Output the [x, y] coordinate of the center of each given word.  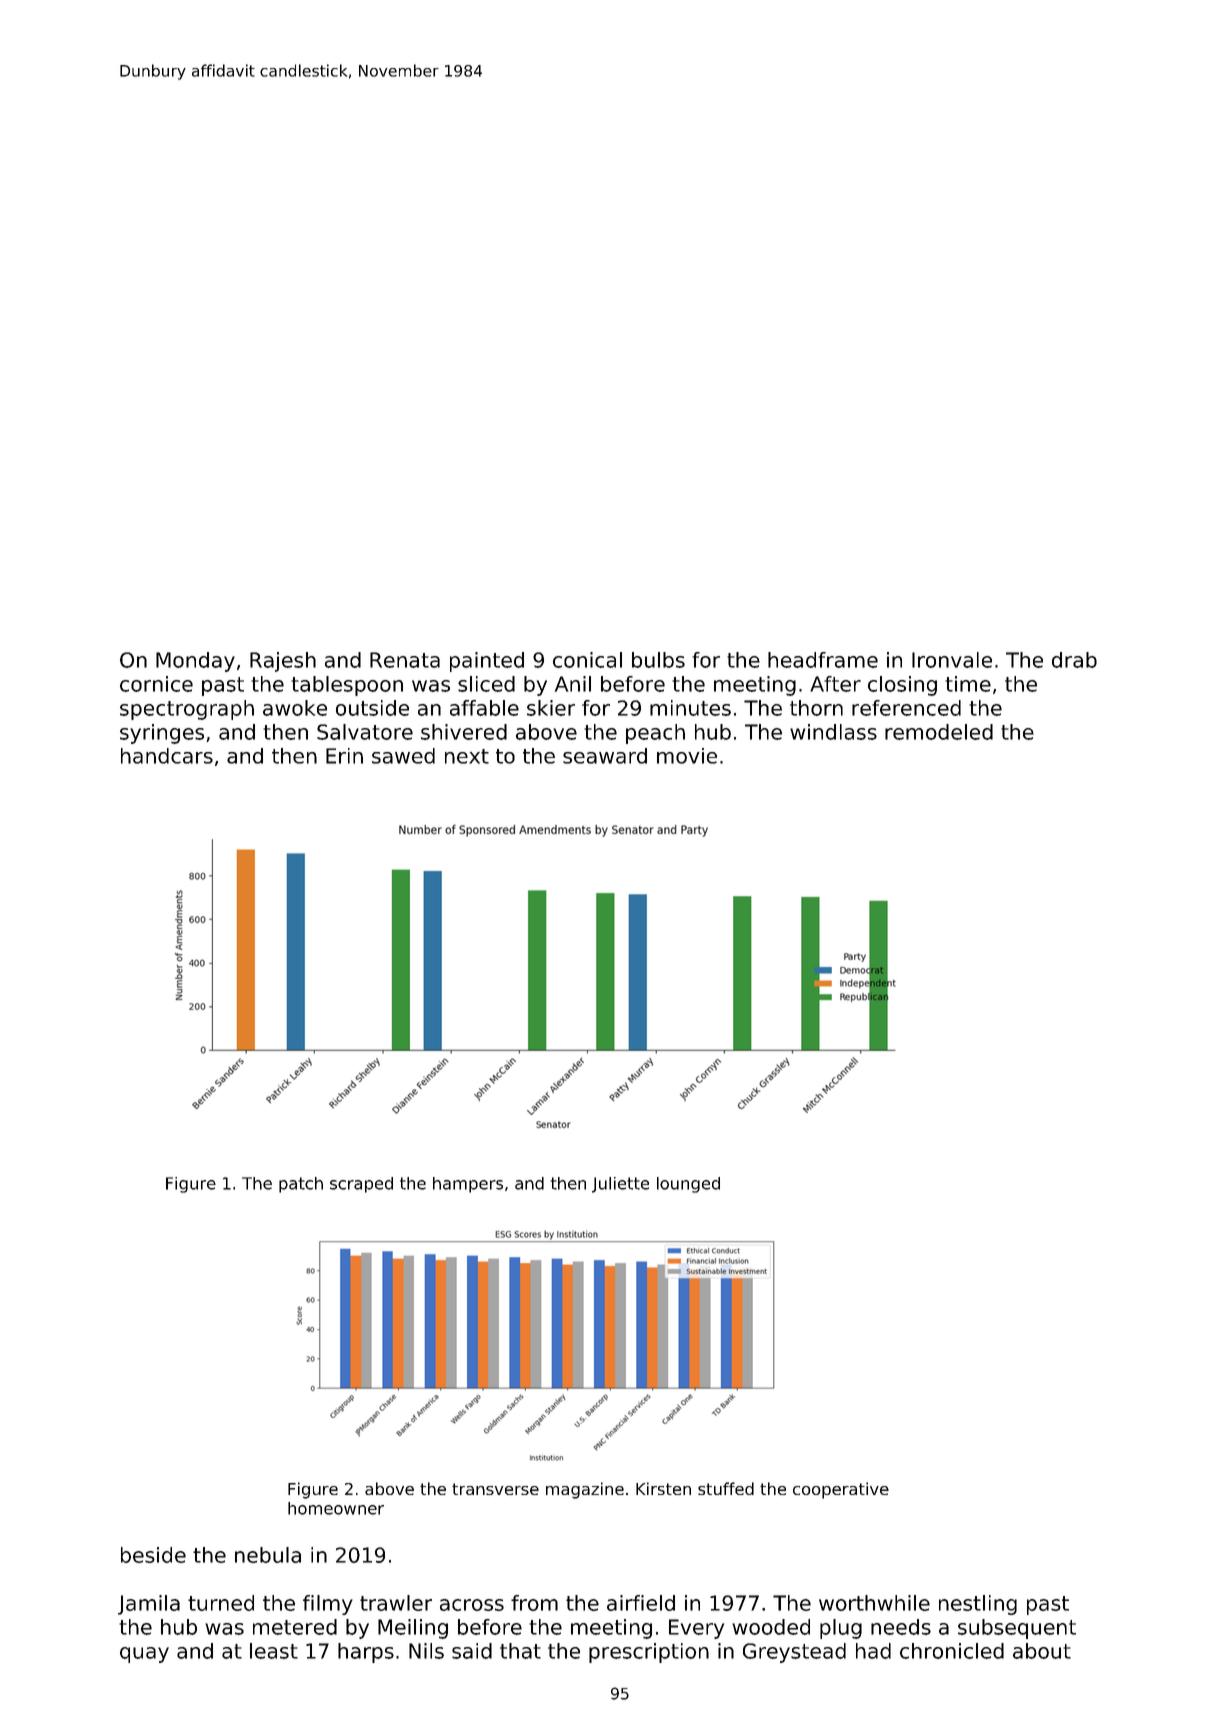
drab [1074, 660]
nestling [978, 1605]
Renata [405, 660]
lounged [688, 1185]
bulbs [658, 660]
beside [153, 1555]
